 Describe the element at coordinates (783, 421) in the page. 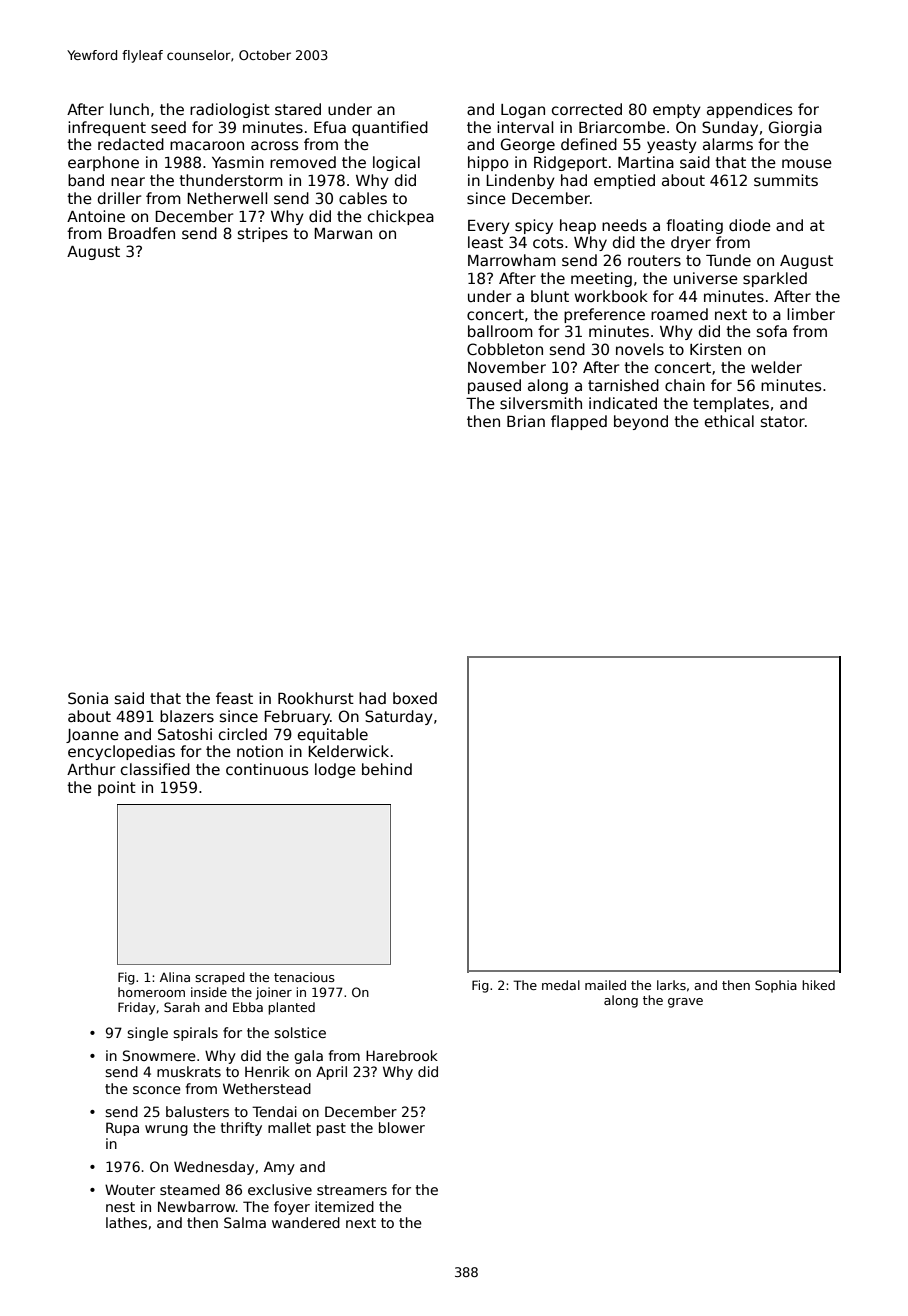

I see `stator` at that location.
